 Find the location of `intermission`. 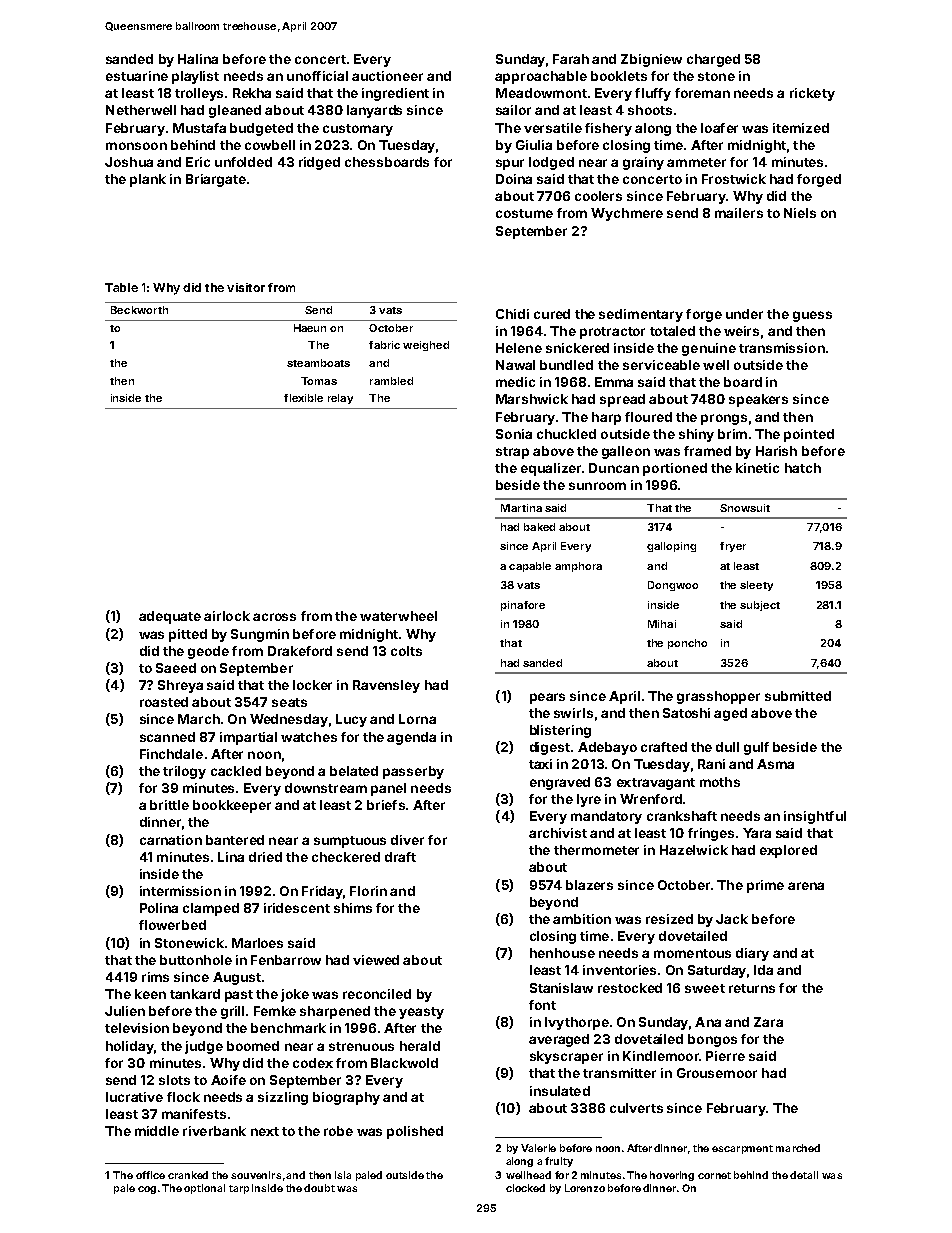

intermission is located at coordinates (180, 891).
